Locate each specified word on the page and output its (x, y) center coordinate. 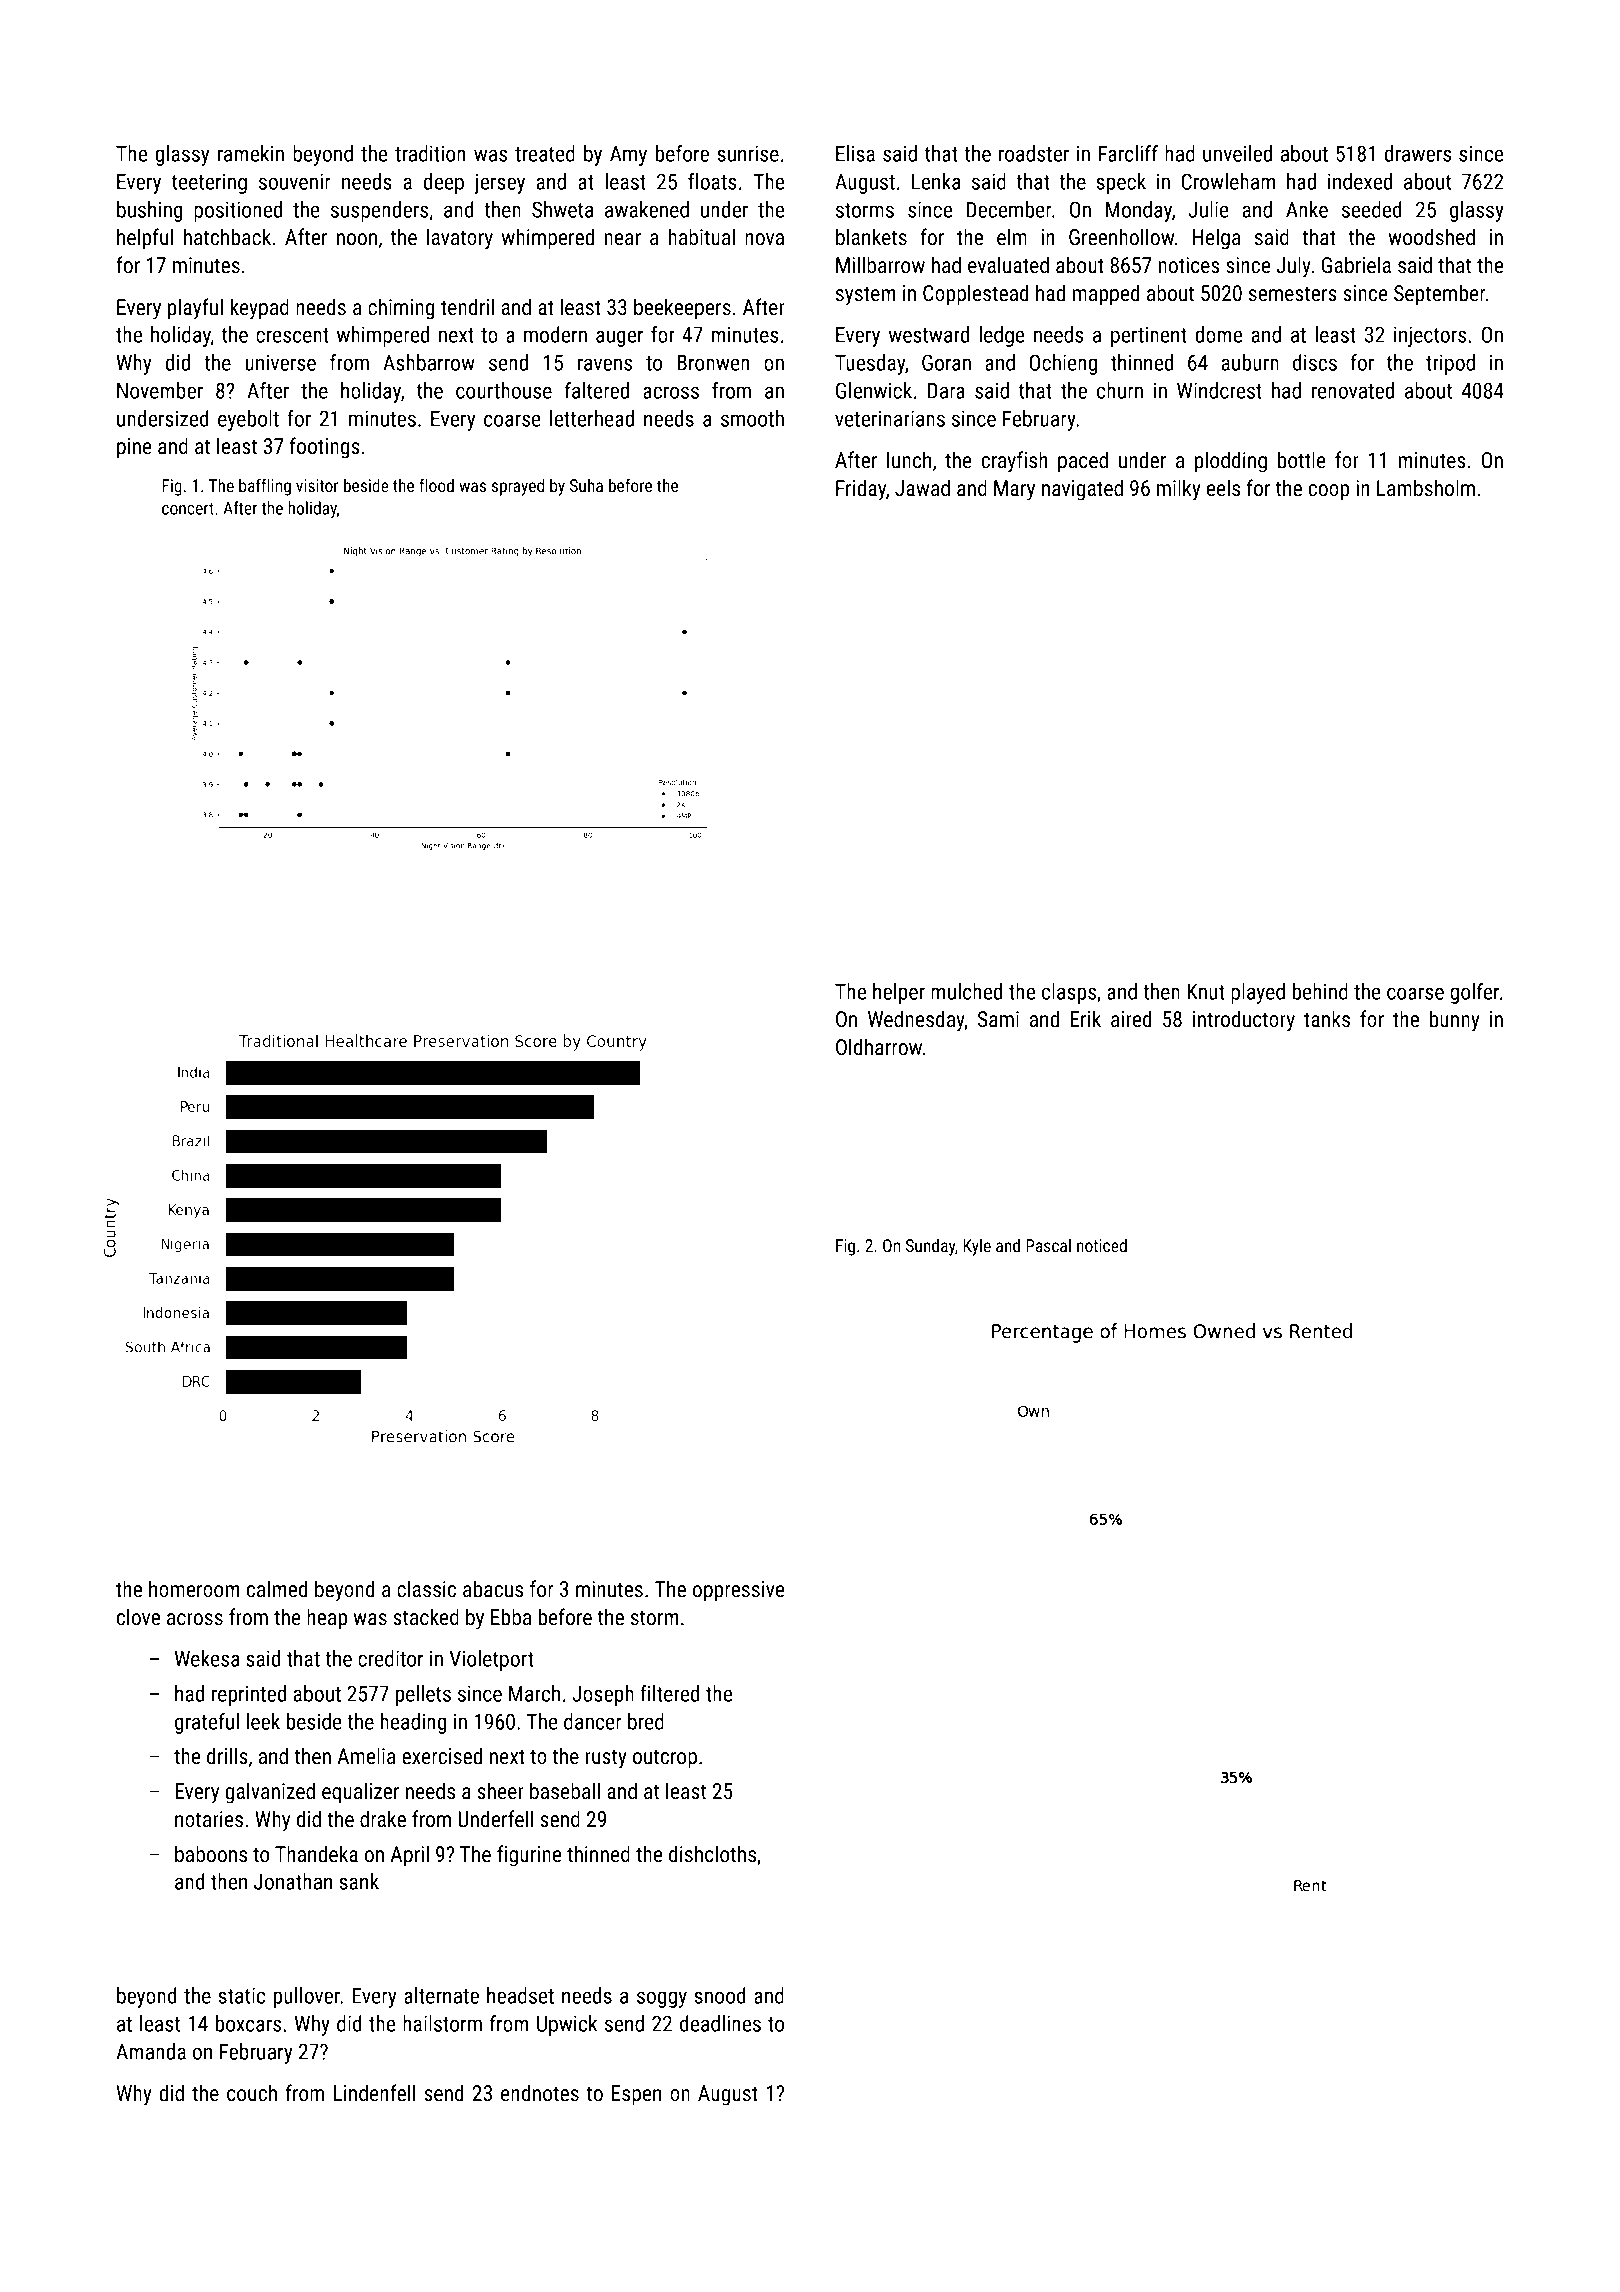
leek (263, 1721)
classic (426, 1589)
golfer (1474, 993)
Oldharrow (879, 1047)
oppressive (738, 1591)
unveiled (1237, 153)
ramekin (251, 153)
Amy (628, 155)
